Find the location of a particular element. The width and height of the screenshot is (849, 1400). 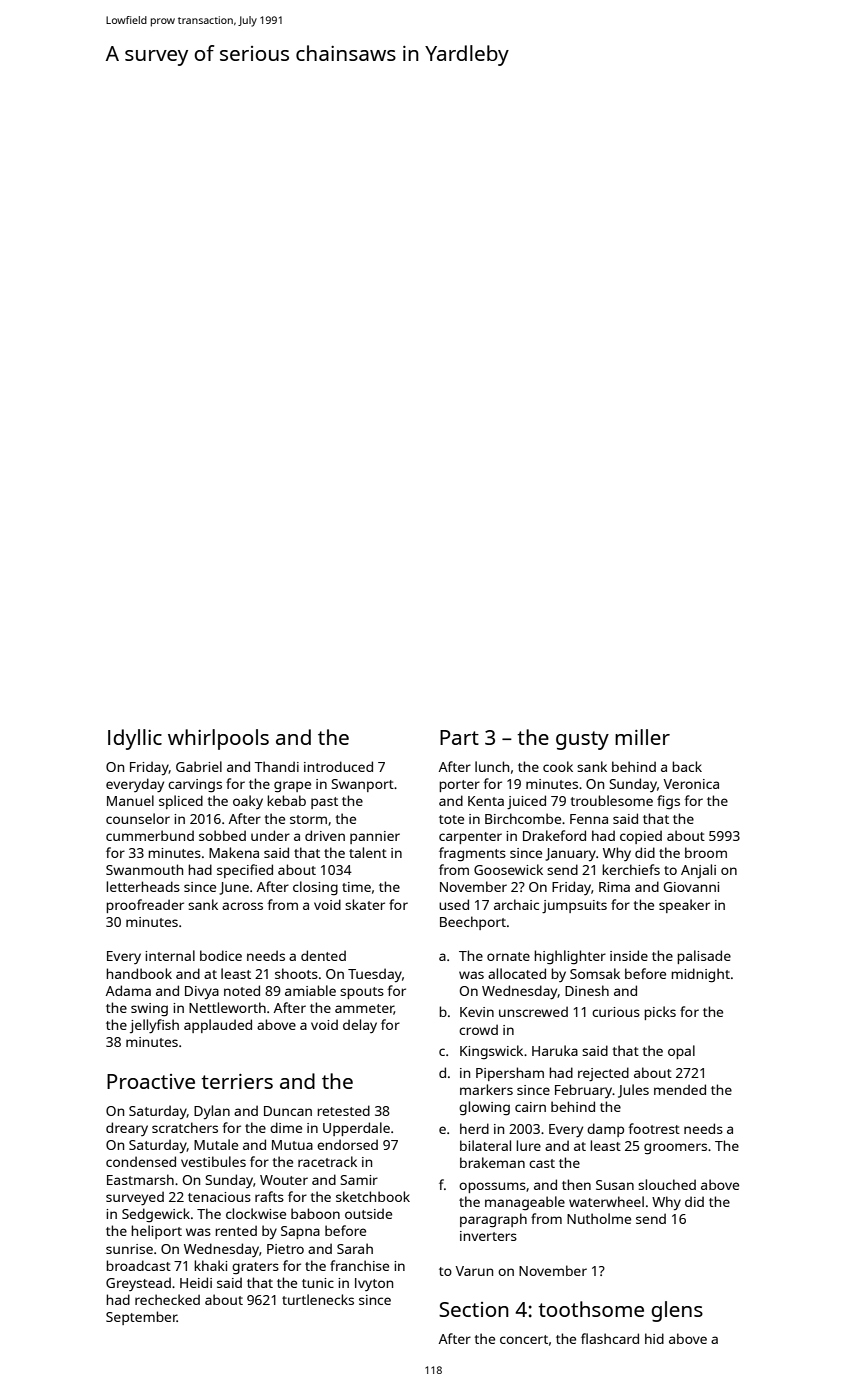

skater is located at coordinates (365, 904).
